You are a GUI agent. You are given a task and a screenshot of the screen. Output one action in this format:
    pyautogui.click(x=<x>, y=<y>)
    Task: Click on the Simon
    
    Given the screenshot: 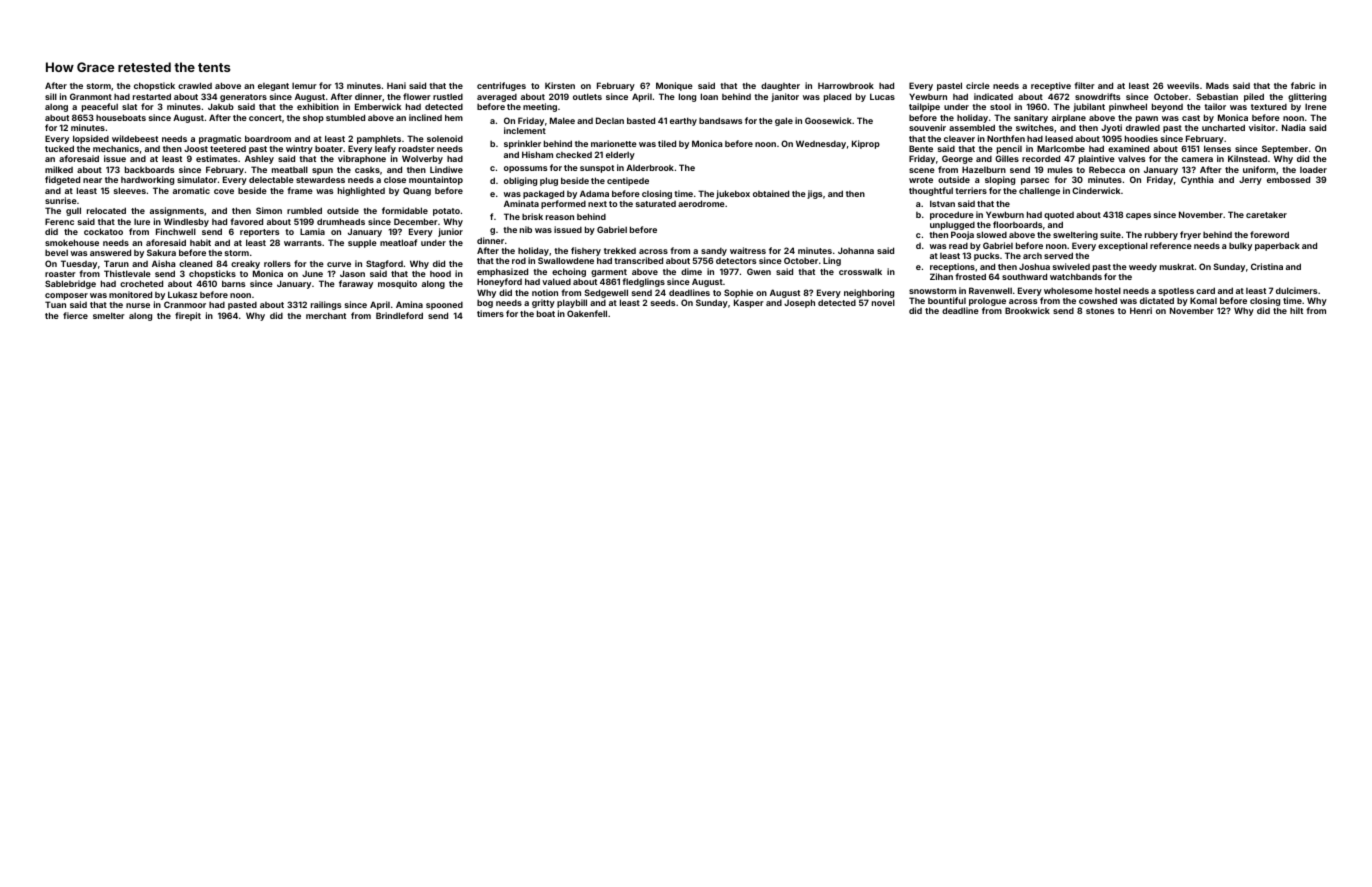 What is the action you would take?
    pyautogui.click(x=269, y=210)
